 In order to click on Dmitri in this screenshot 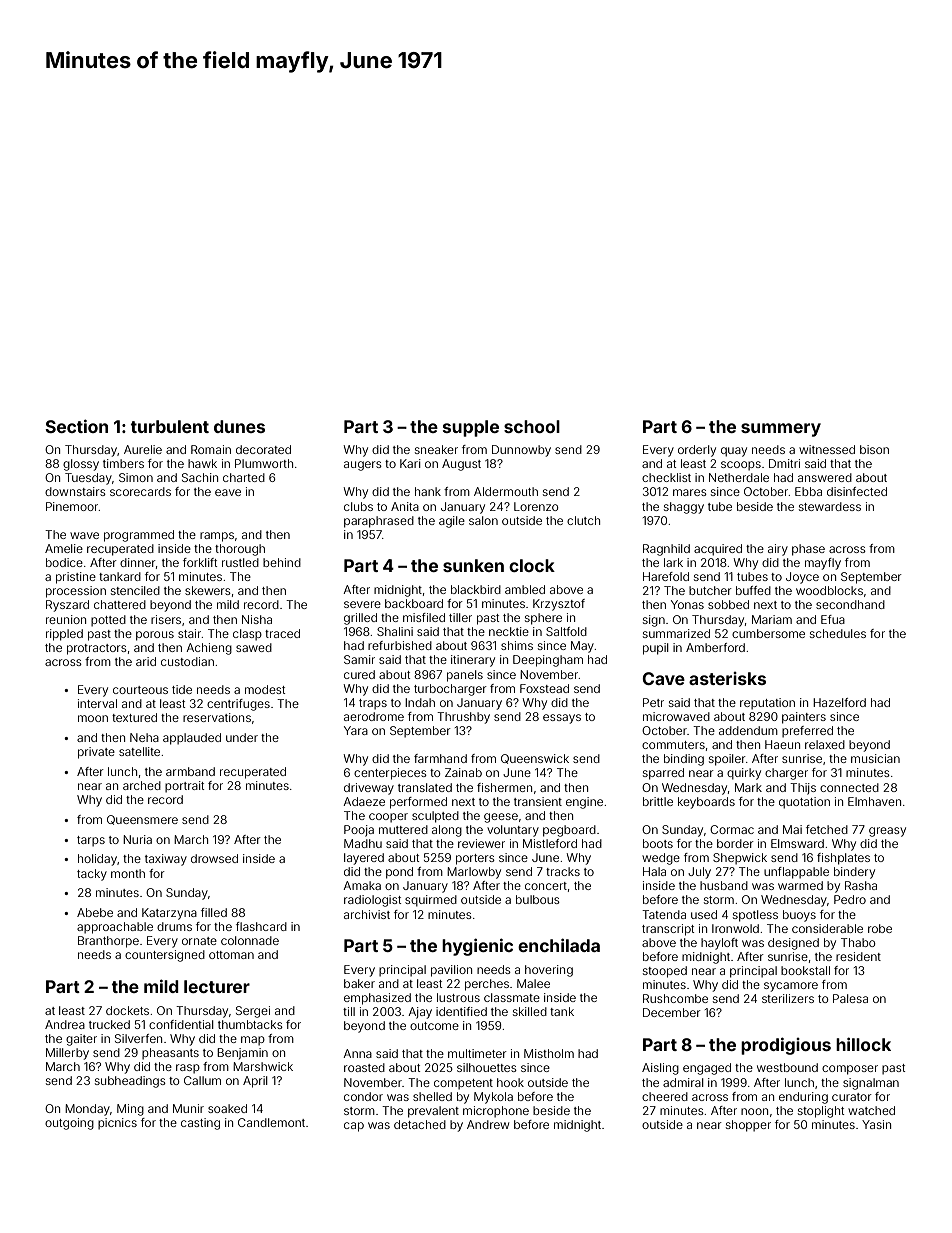, I will do `click(784, 463)`.
